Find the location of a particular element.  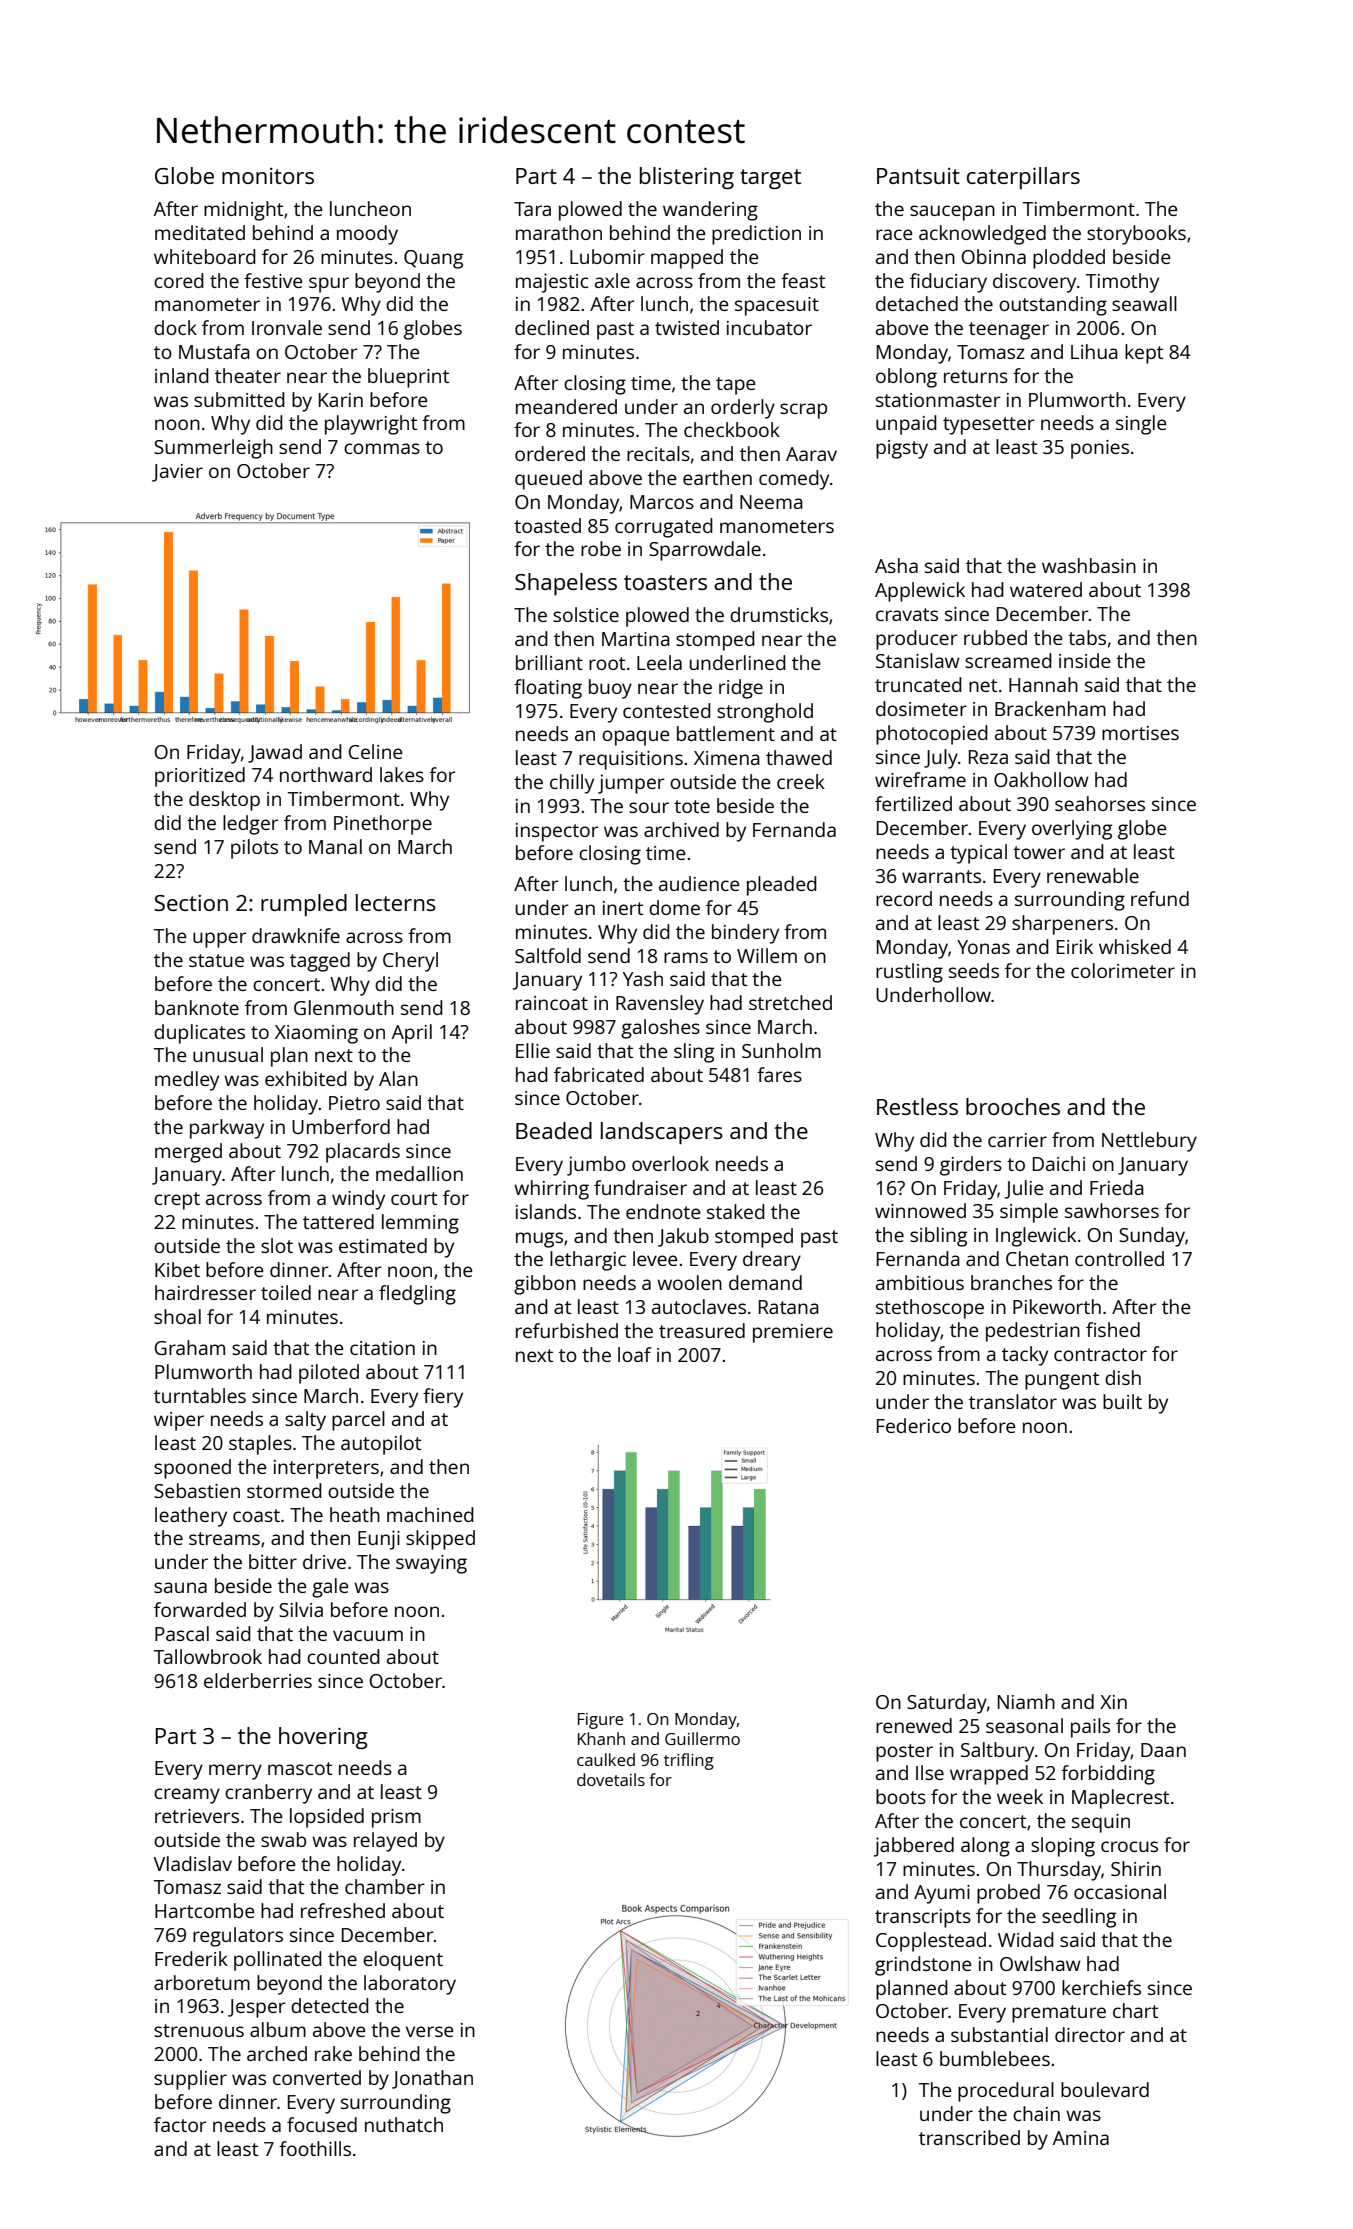

caterpillars is located at coordinates (1023, 178).
